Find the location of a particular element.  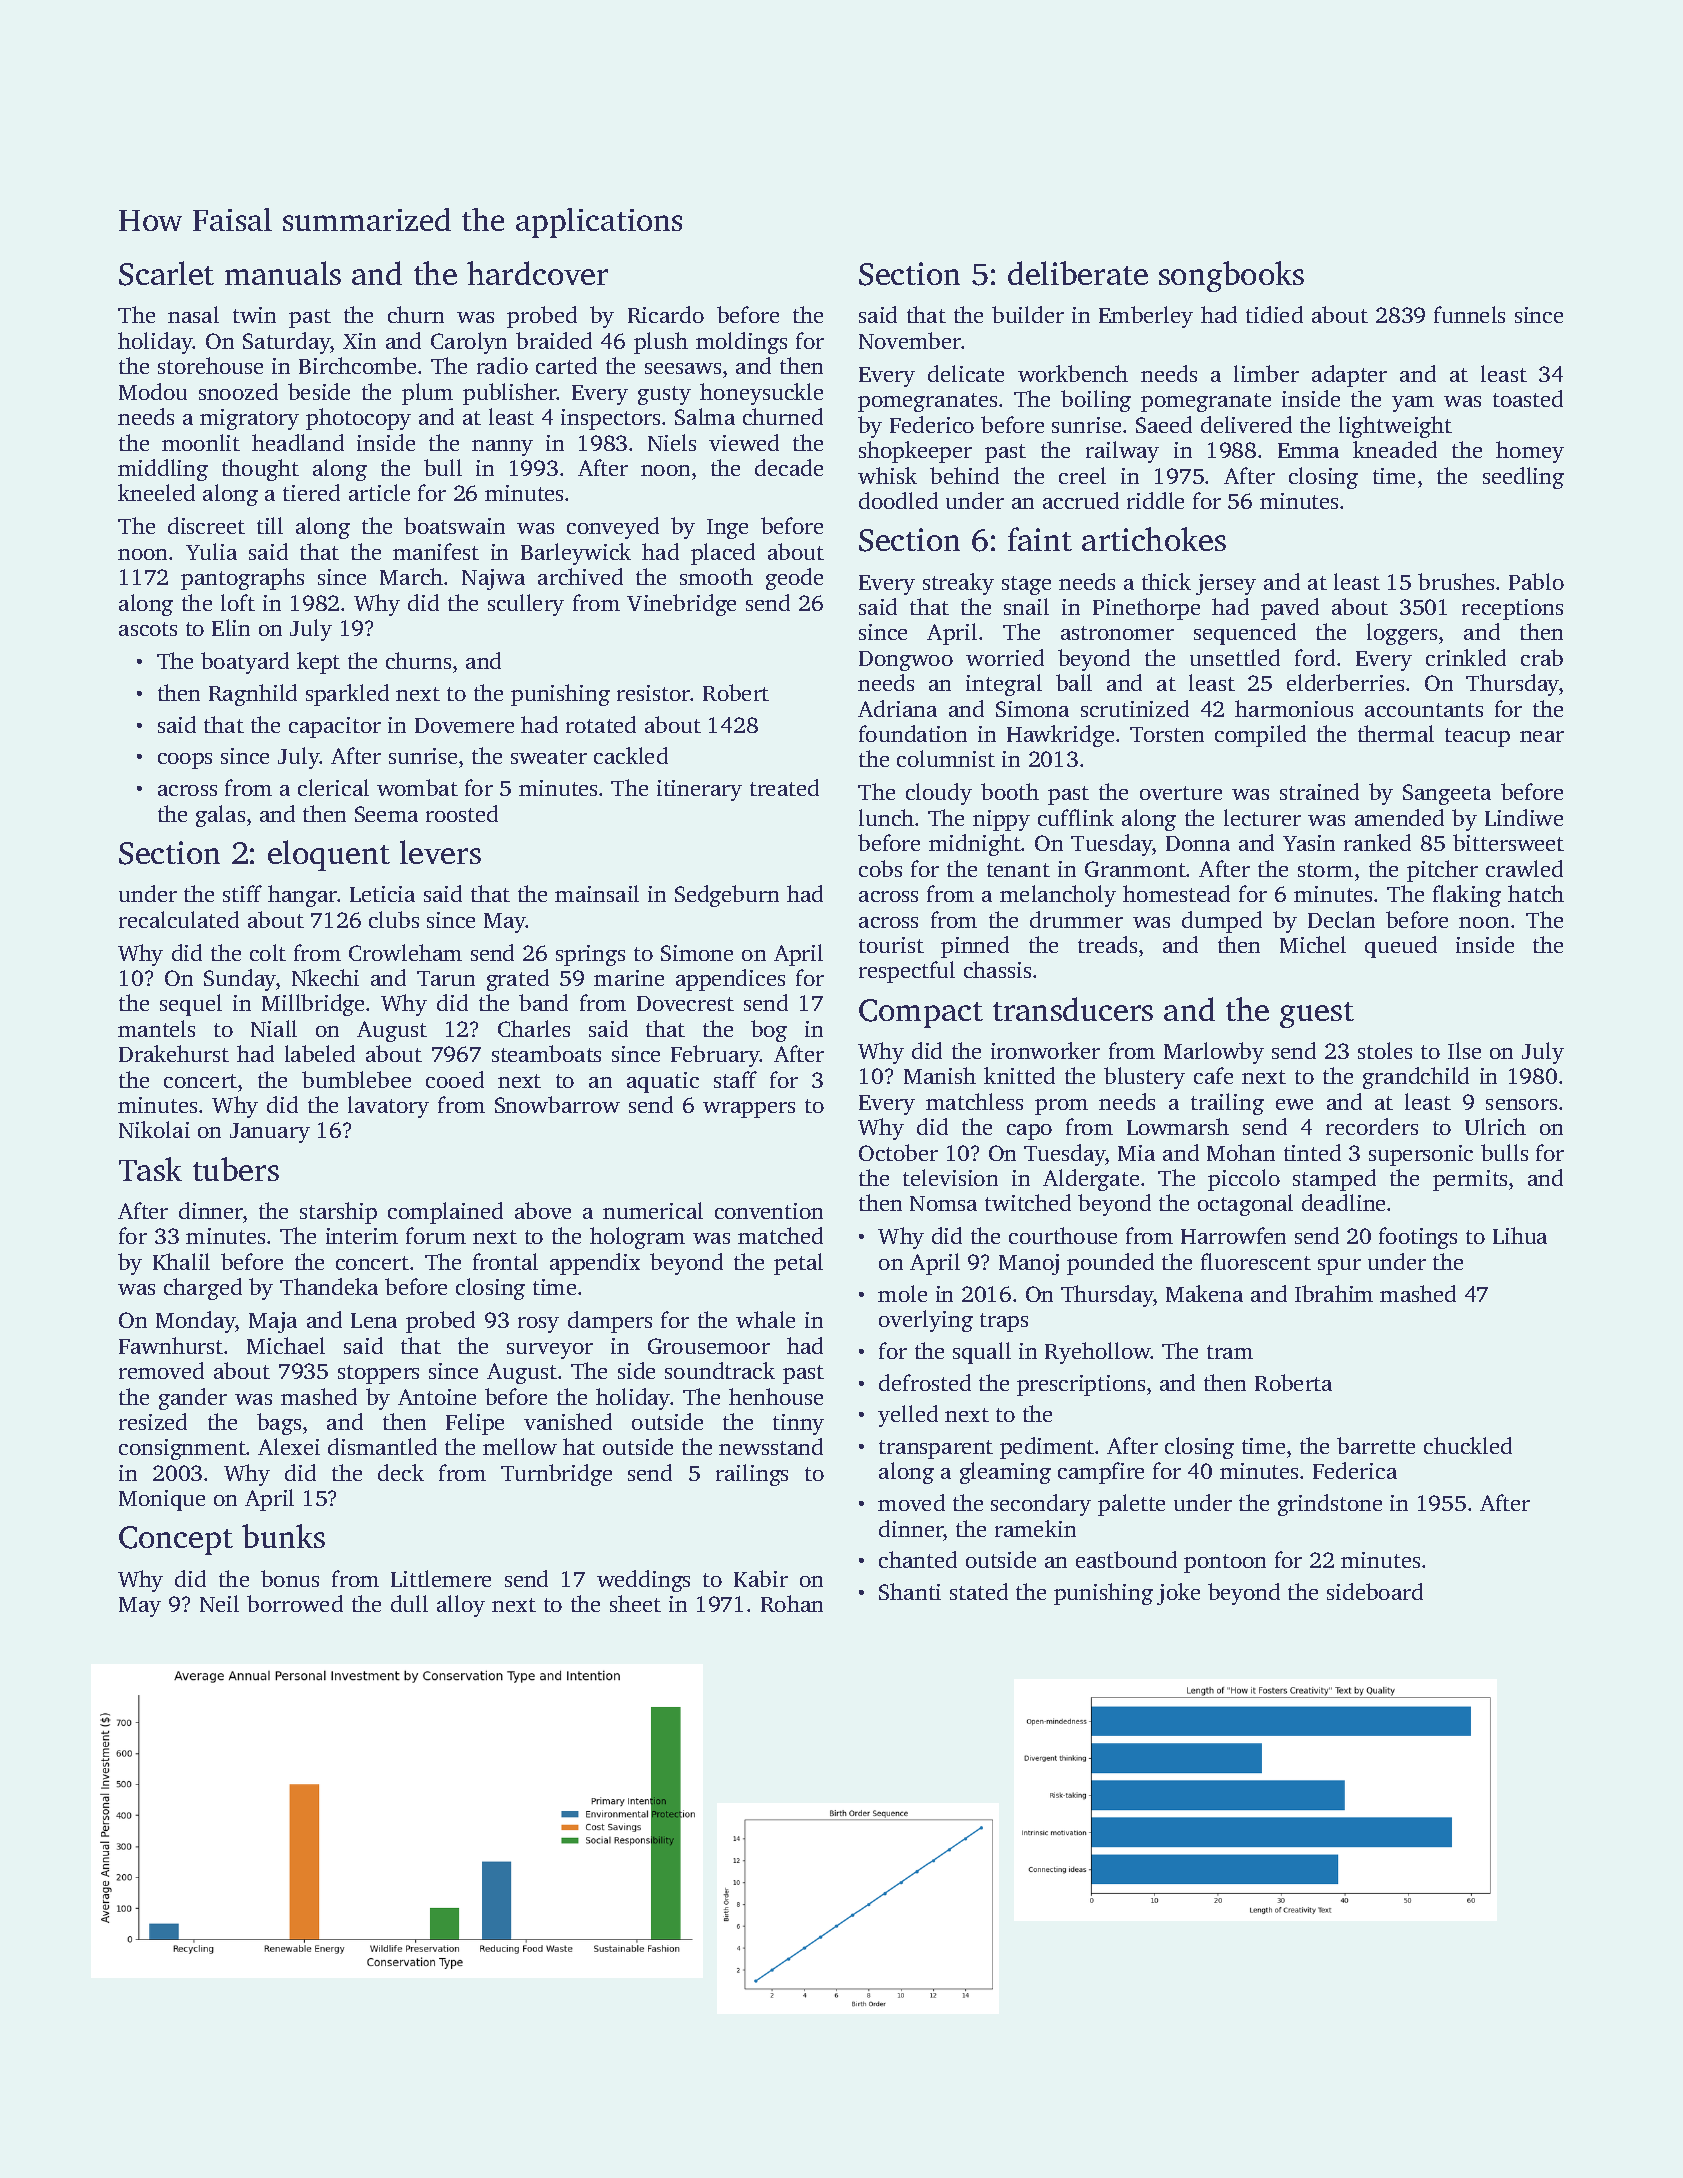

Concept is located at coordinates (176, 1540).
